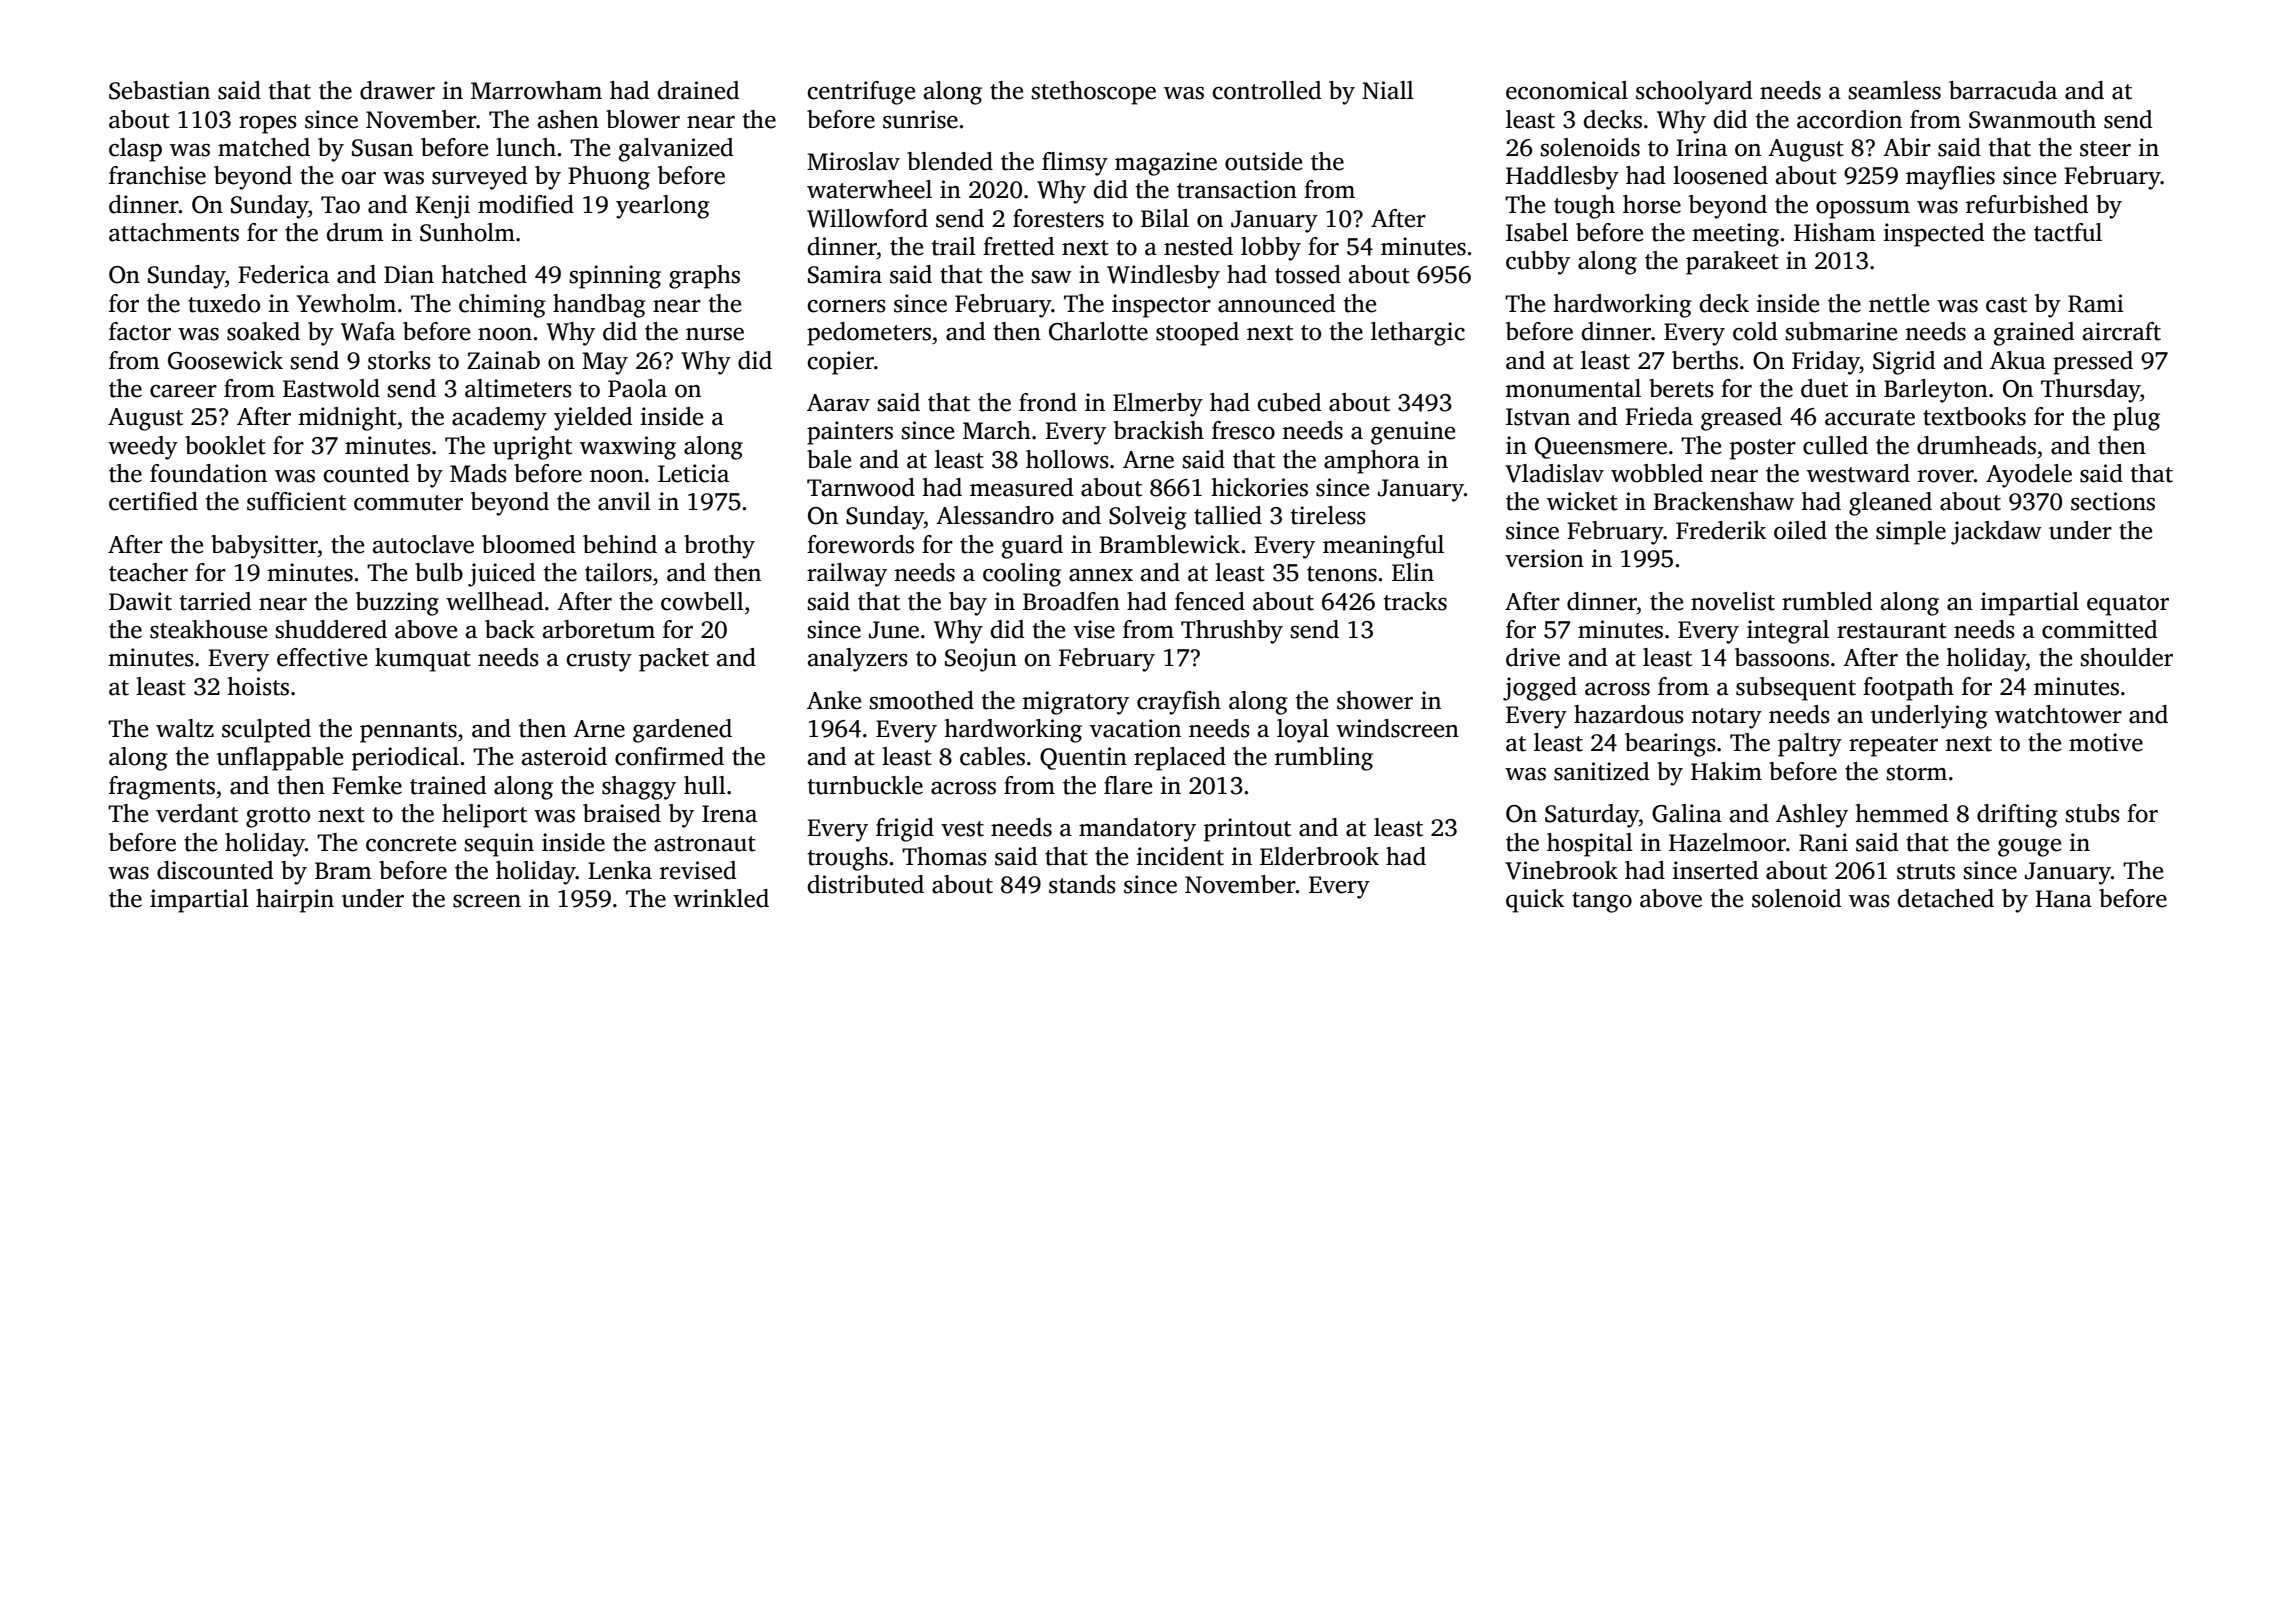  What do you see at coordinates (721, 898) in the page?
I see `wrinkled` at bounding box center [721, 898].
